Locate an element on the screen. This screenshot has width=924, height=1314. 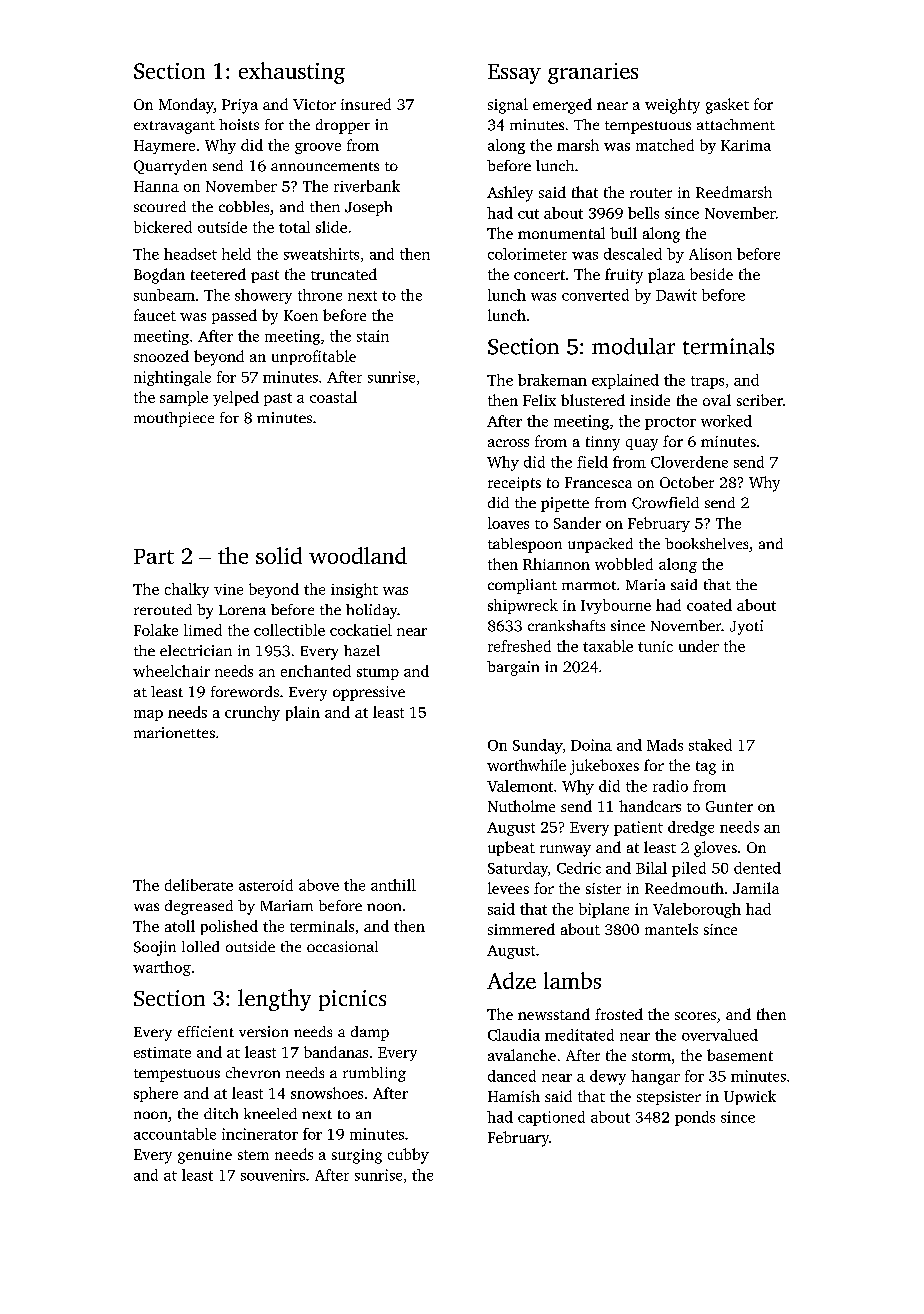
souvenirs is located at coordinates (273, 1175).
